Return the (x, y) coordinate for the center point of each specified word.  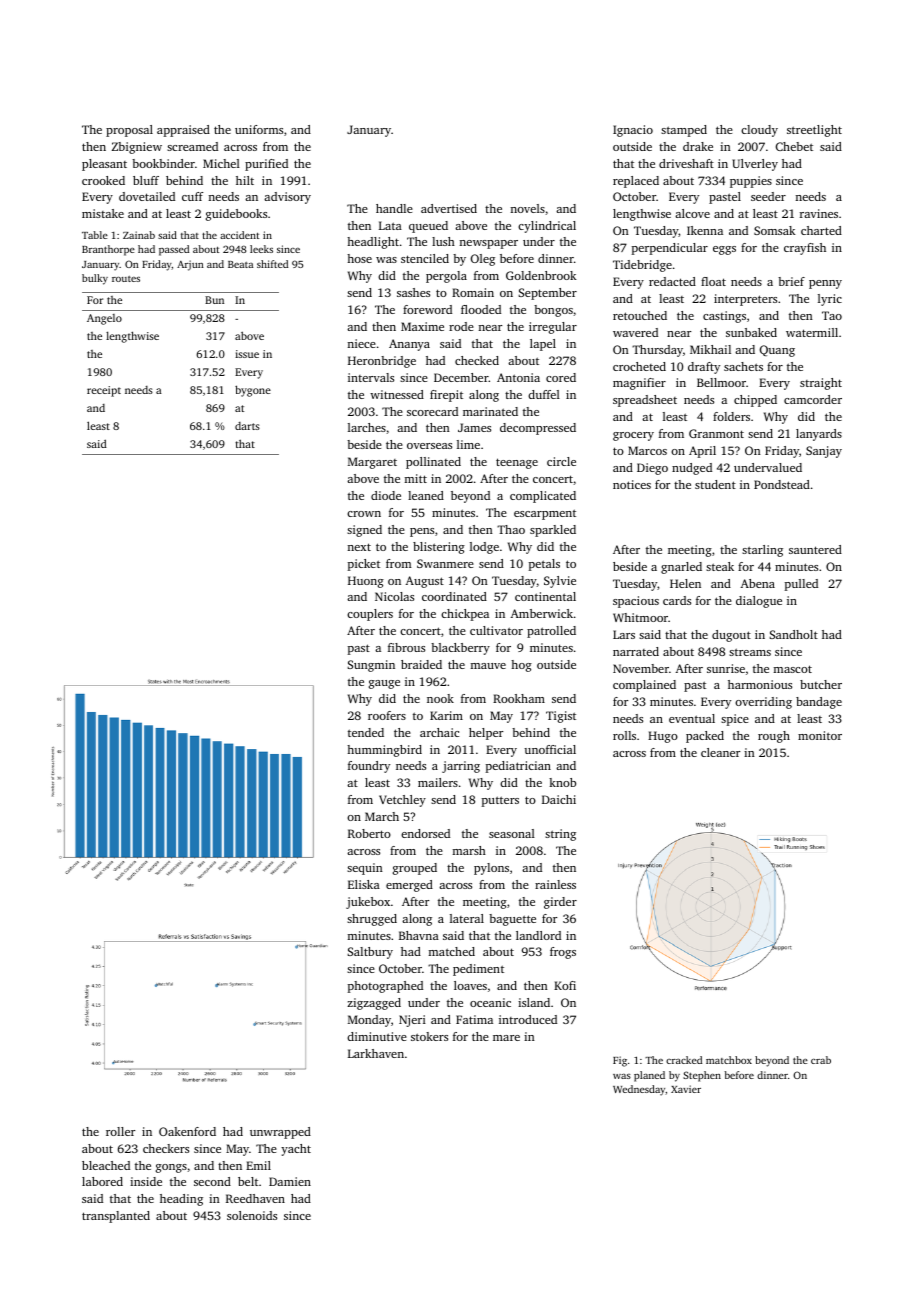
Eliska (364, 884)
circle (561, 461)
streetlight (814, 131)
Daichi (559, 799)
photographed (385, 987)
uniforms (259, 129)
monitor (820, 735)
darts (247, 426)
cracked (684, 1060)
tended (366, 732)
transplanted (116, 1217)
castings (724, 317)
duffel (544, 394)
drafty (704, 368)
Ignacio (633, 131)
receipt (104, 391)
